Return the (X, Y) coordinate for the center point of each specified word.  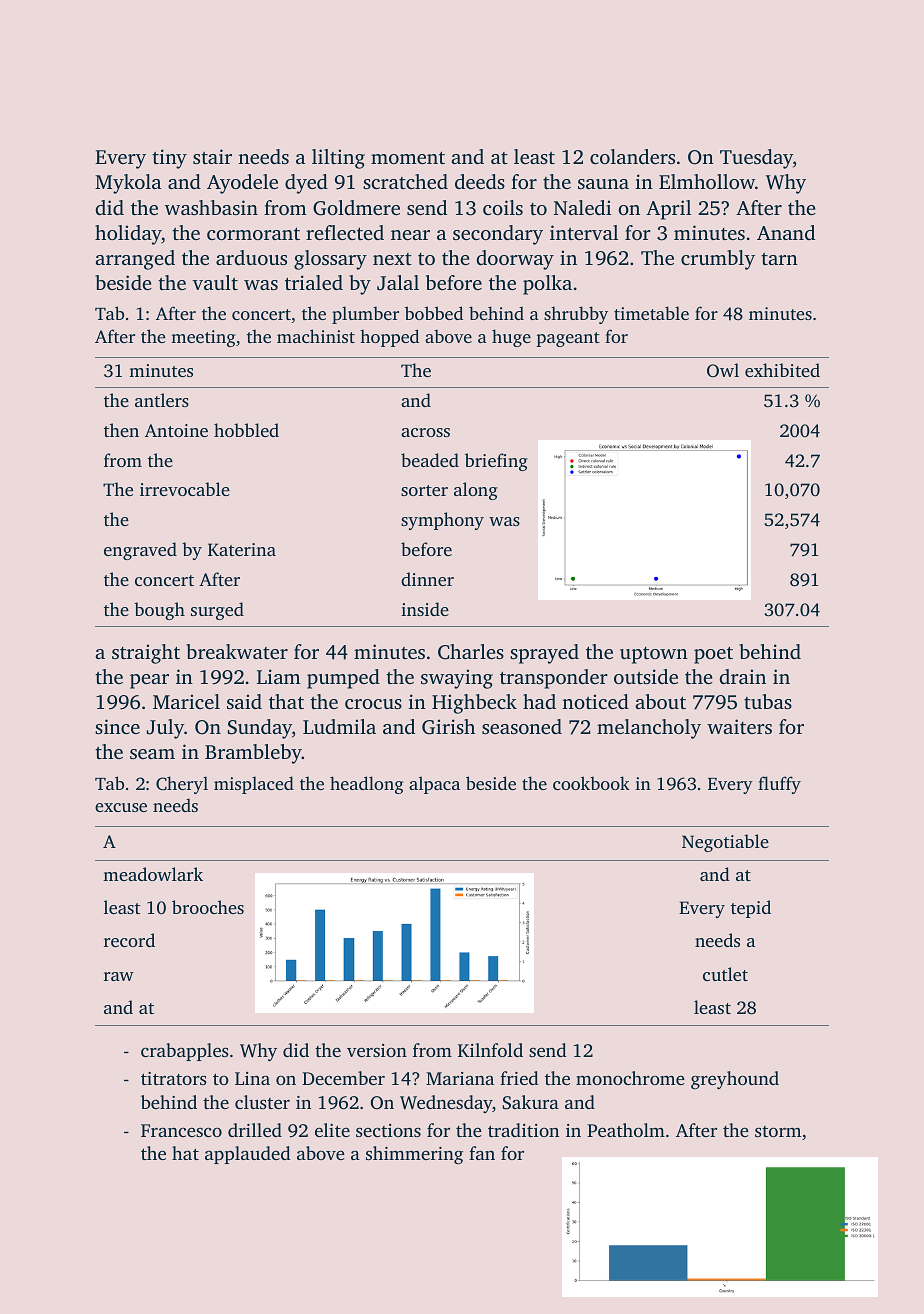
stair (212, 156)
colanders (632, 156)
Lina (252, 1078)
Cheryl (182, 785)
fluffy (779, 785)
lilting (338, 159)
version (377, 1050)
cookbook (591, 783)
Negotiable (725, 843)
